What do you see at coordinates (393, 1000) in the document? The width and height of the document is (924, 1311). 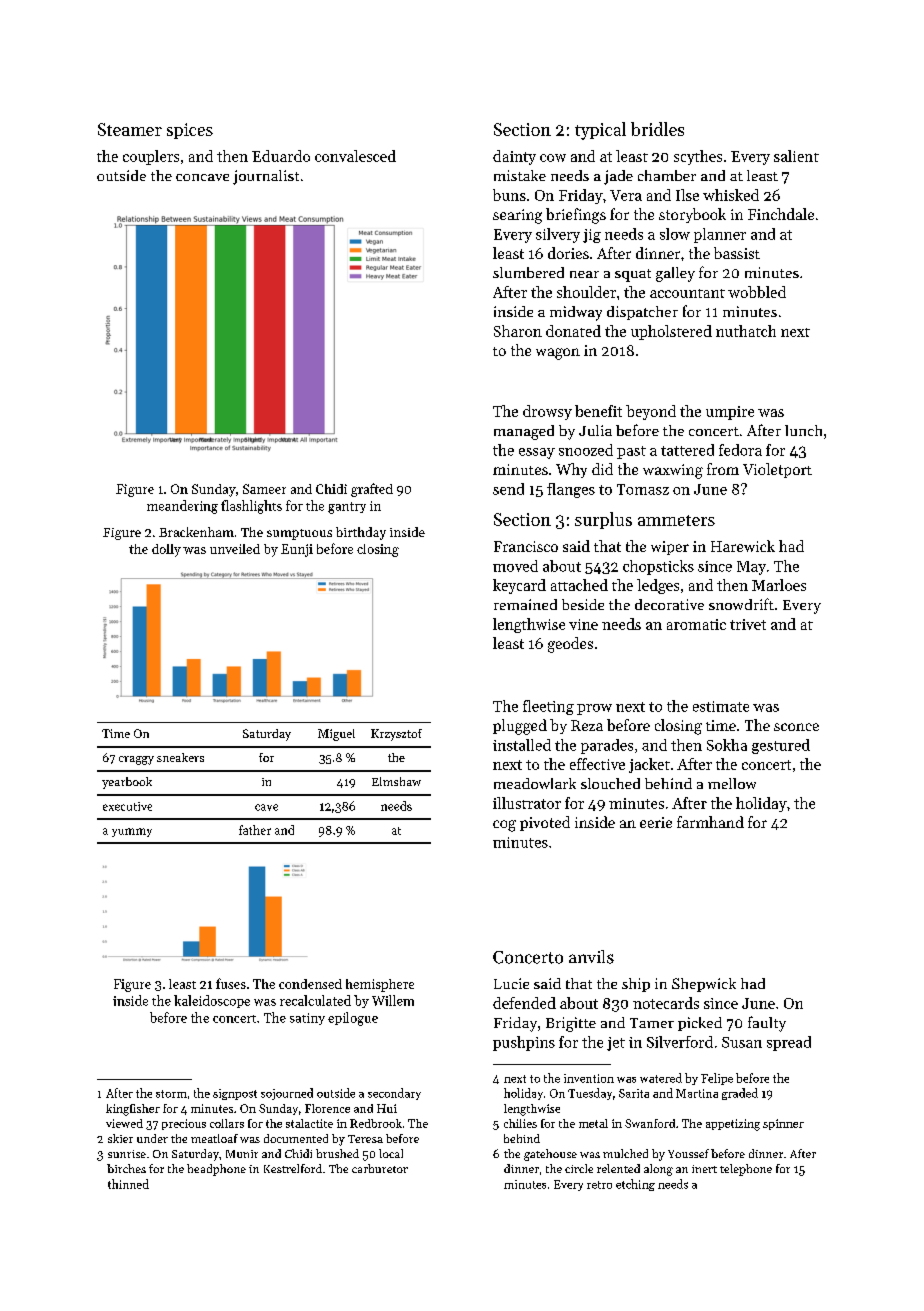 I see `Willem` at bounding box center [393, 1000].
